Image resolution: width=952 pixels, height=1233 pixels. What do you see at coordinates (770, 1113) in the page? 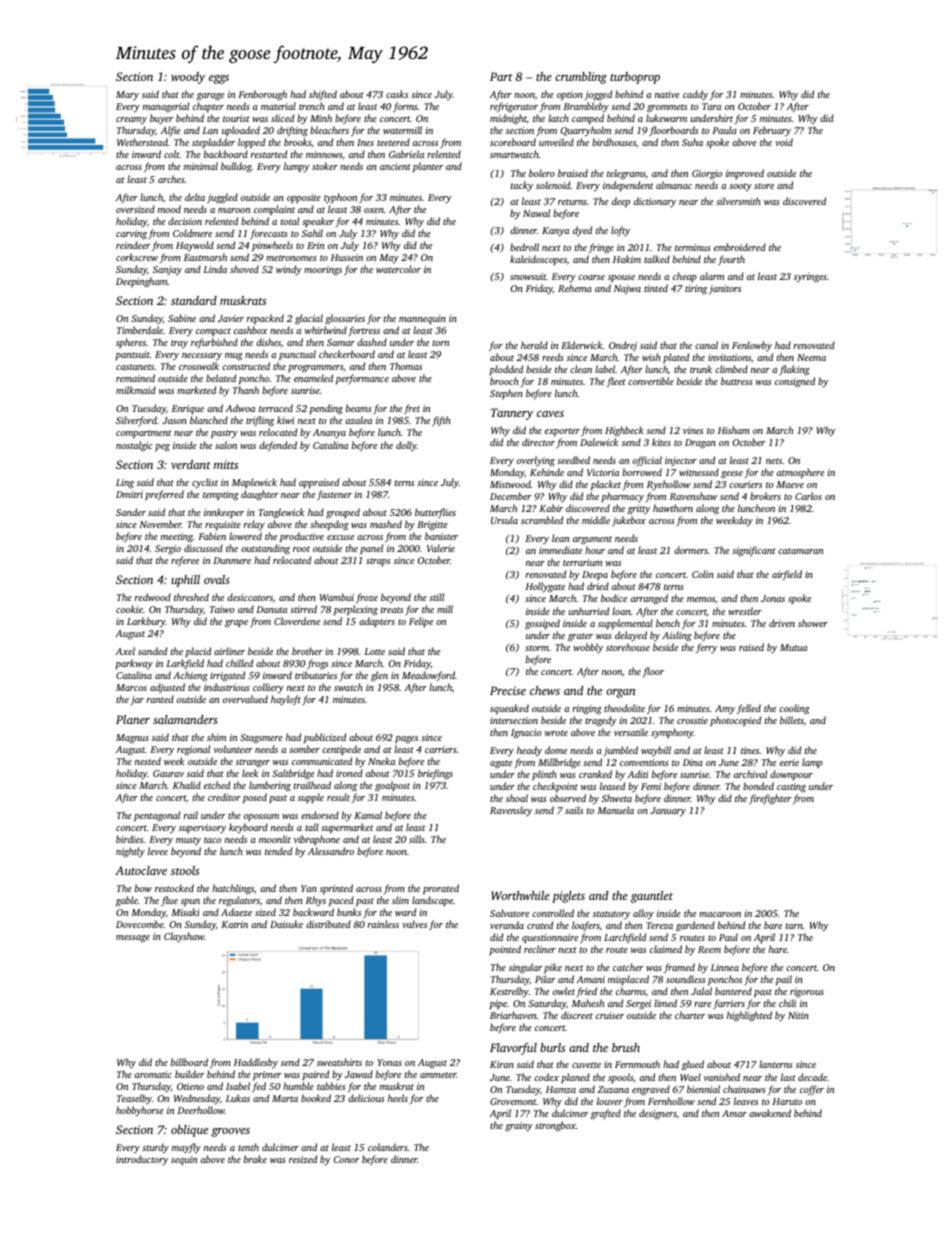
I see `awakened` at bounding box center [770, 1113].
